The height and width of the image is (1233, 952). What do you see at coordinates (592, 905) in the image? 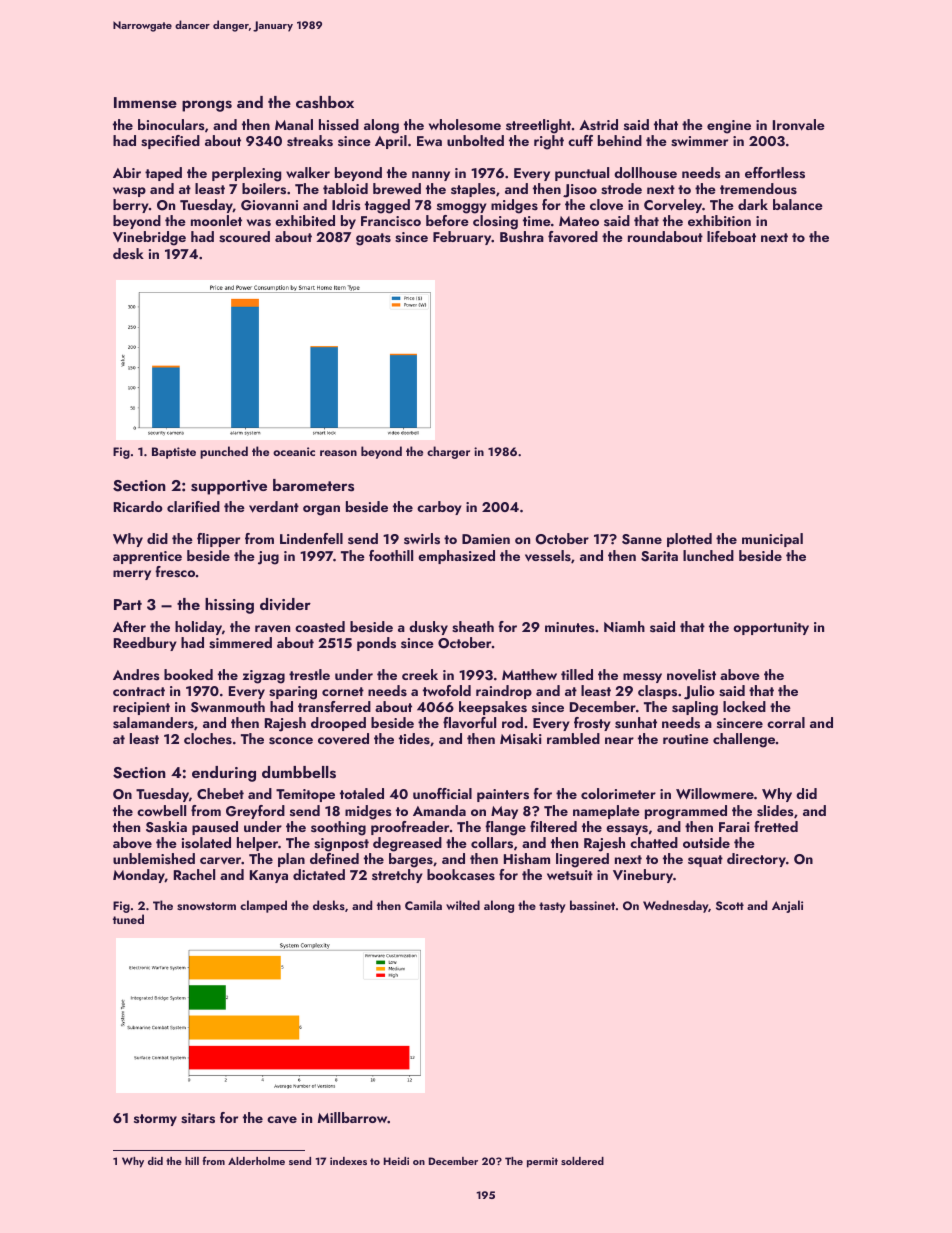
I see `bassinet` at bounding box center [592, 905].
